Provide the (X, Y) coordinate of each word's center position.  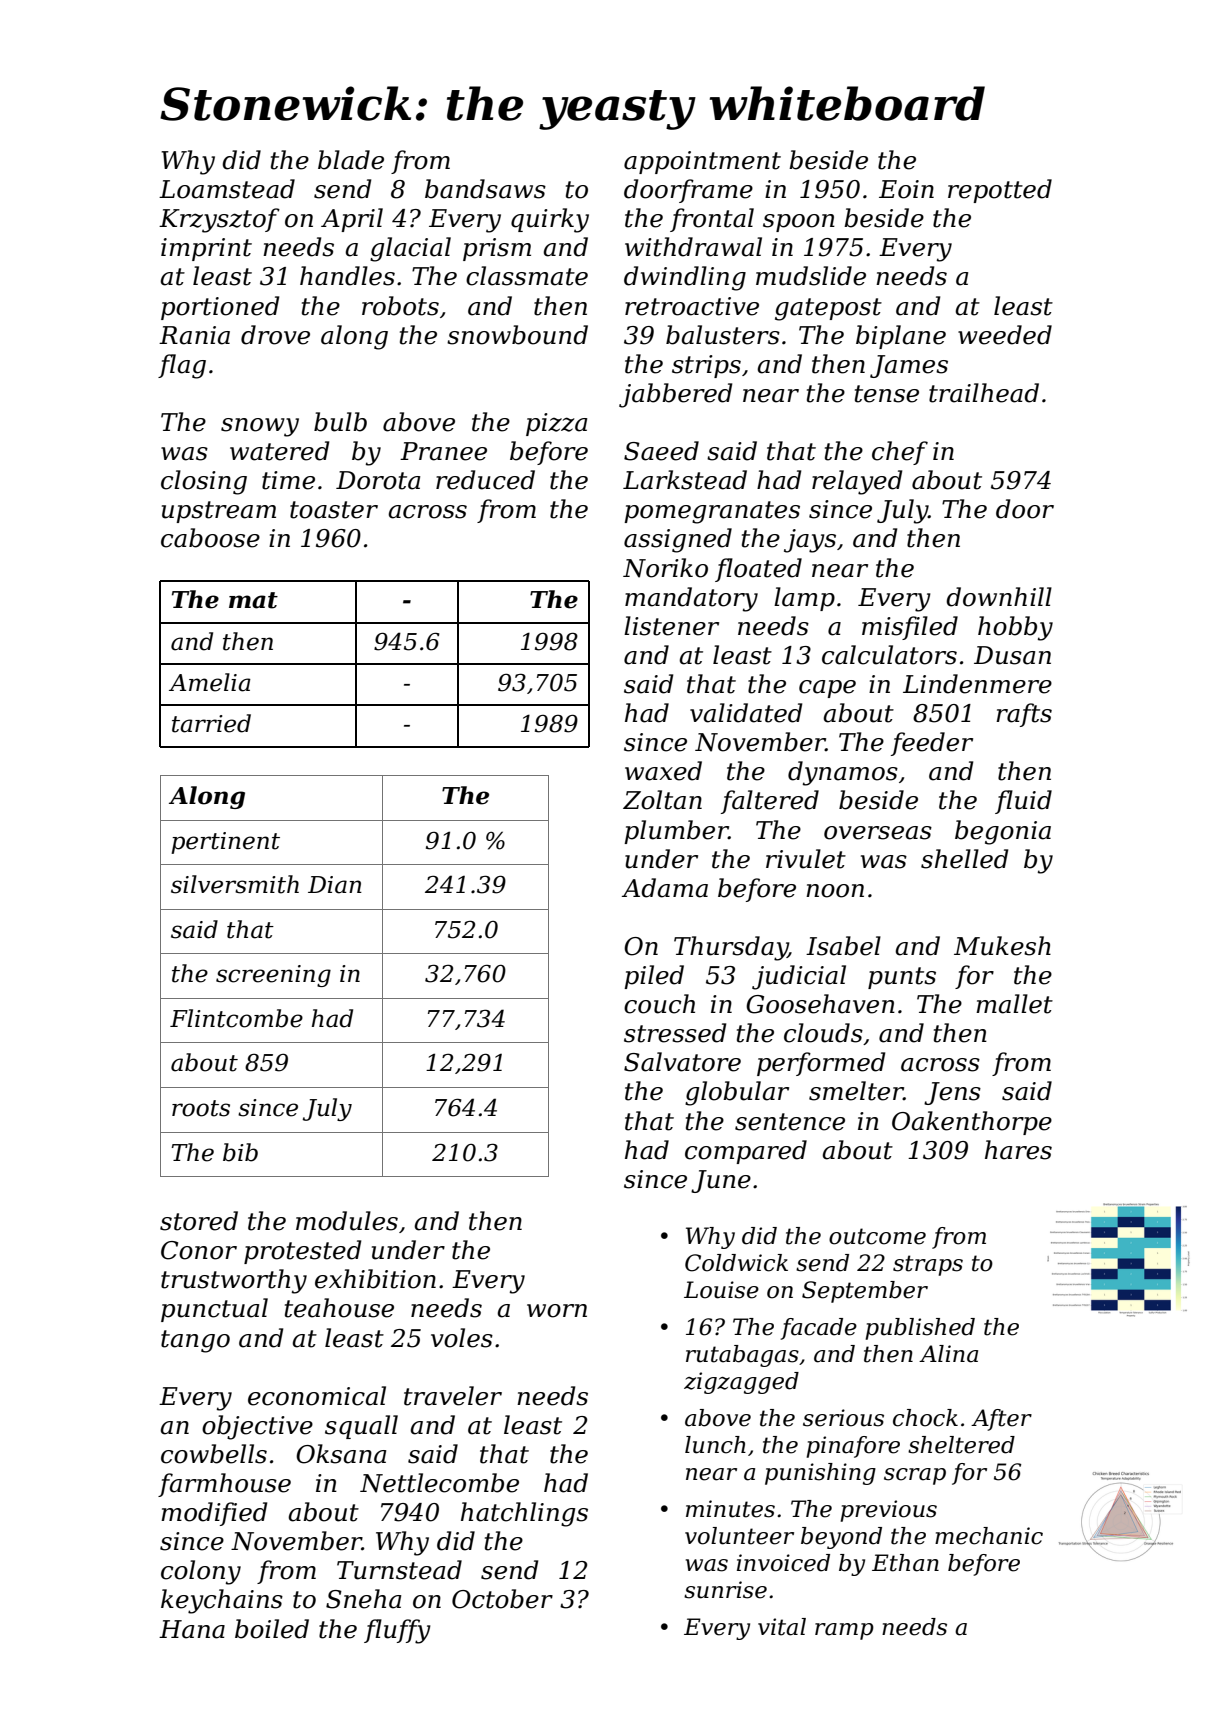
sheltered (961, 1445)
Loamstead (227, 189)
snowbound (517, 335)
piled (654, 977)
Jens (952, 1093)
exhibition (375, 1279)
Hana (192, 1629)
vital (782, 1627)
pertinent (225, 843)
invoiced (783, 1563)
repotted (1000, 191)
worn (557, 1311)
